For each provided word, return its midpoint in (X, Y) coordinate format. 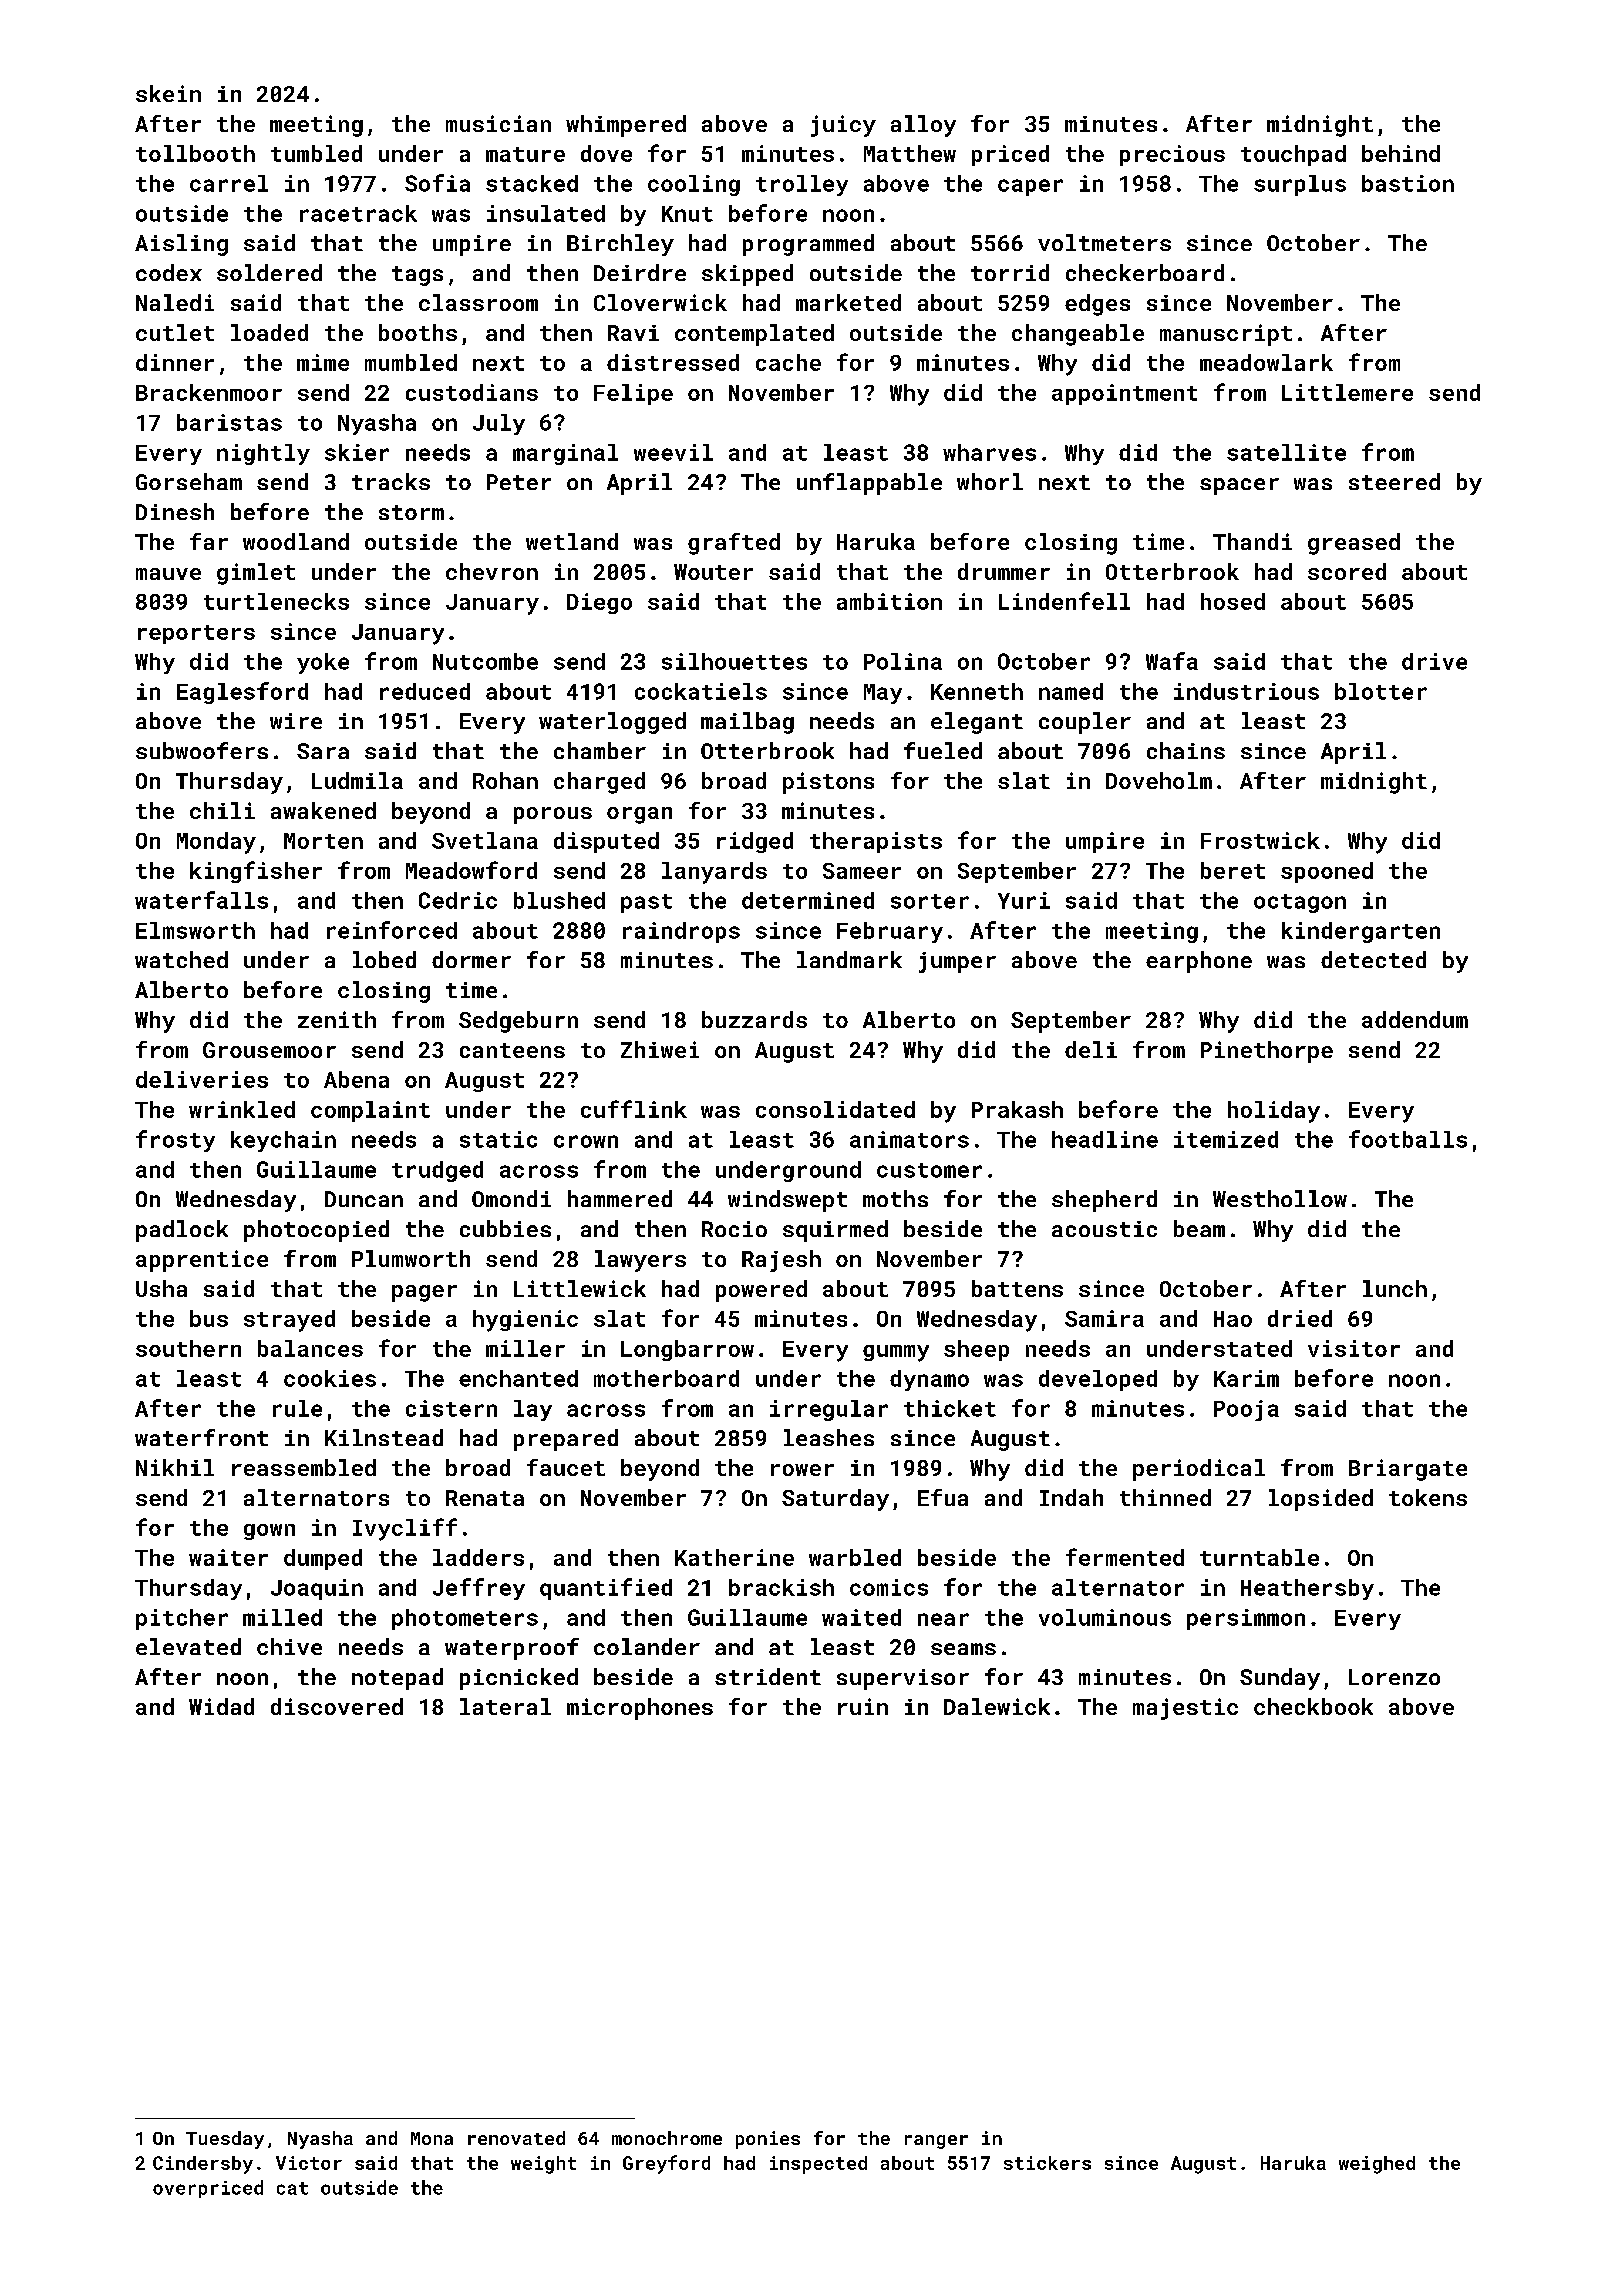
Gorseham (189, 481)
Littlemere (1347, 392)
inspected (818, 2165)
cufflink (634, 1109)
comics (889, 1587)
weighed (1377, 2165)
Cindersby (203, 2165)
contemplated (754, 335)
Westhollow (1280, 1198)
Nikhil (175, 1467)
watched (181, 959)
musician (498, 123)
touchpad (1293, 155)
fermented (1125, 1557)
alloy (923, 126)
